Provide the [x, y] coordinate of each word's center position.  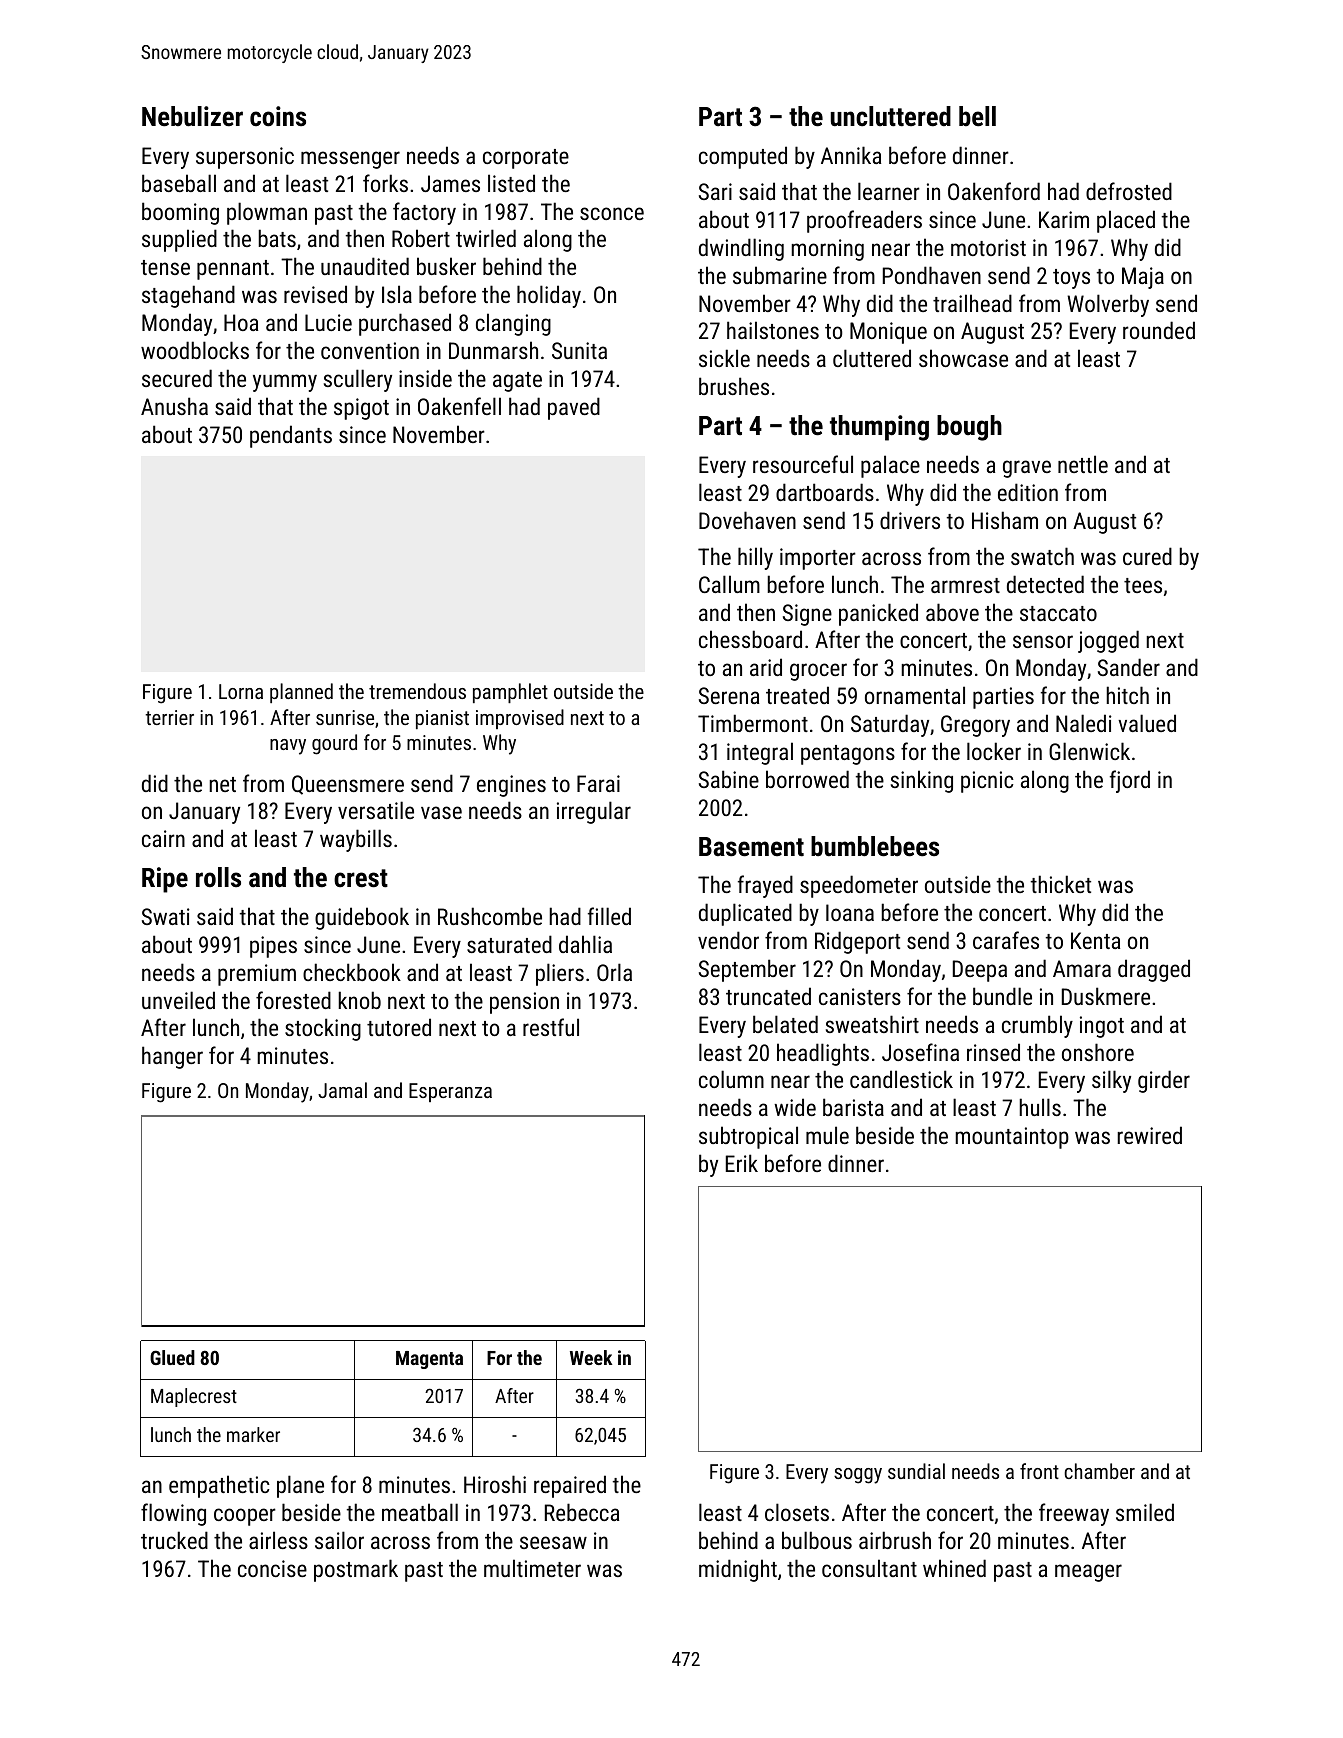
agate [517, 382]
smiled [1145, 1512]
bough [969, 428]
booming [180, 213]
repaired [570, 1486]
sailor [339, 1540]
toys [1071, 279]
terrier [169, 717]
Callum [729, 584]
